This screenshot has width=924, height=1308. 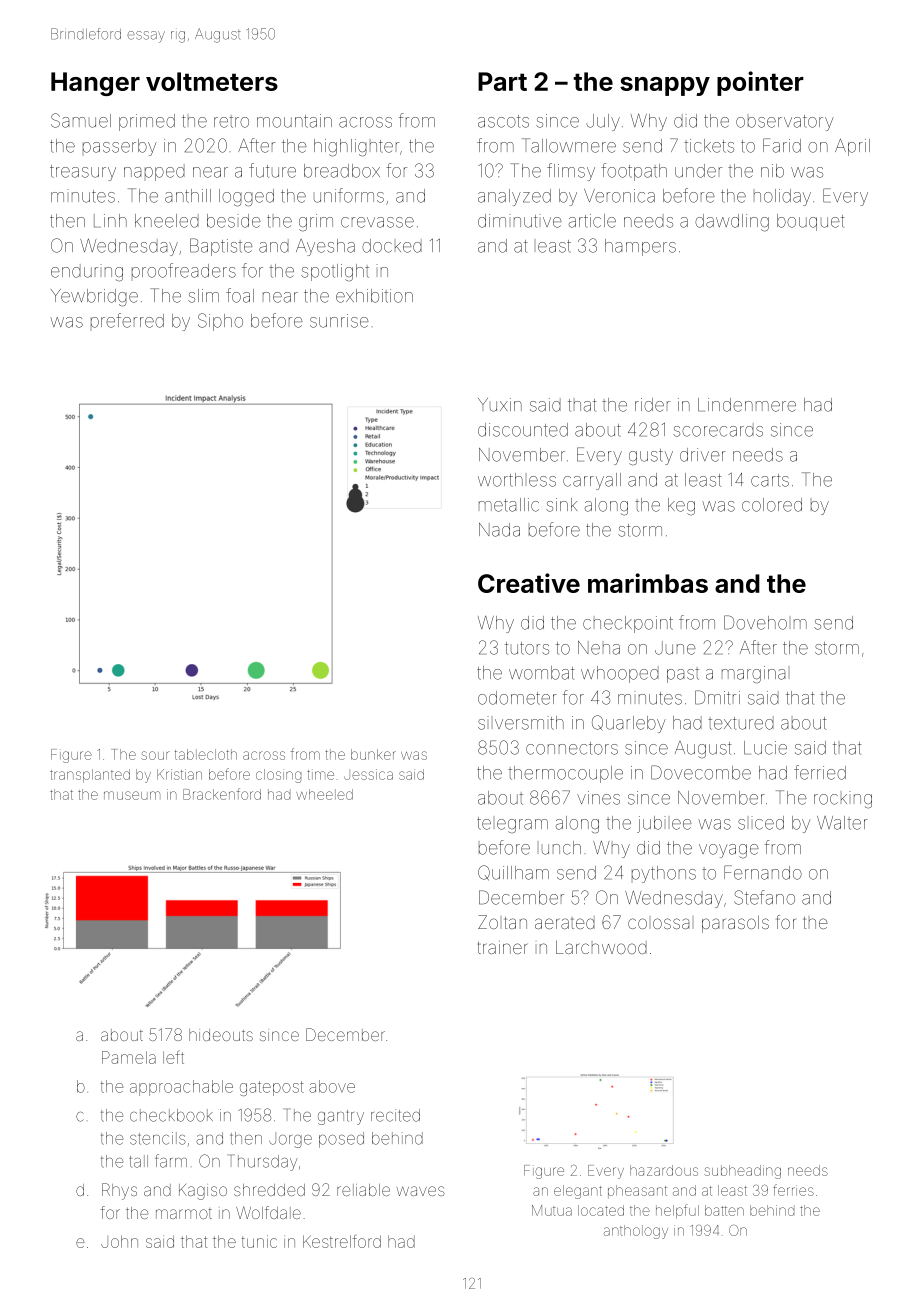 What do you see at coordinates (811, 222) in the screenshot?
I see `bouquet` at bounding box center [811, 222].
